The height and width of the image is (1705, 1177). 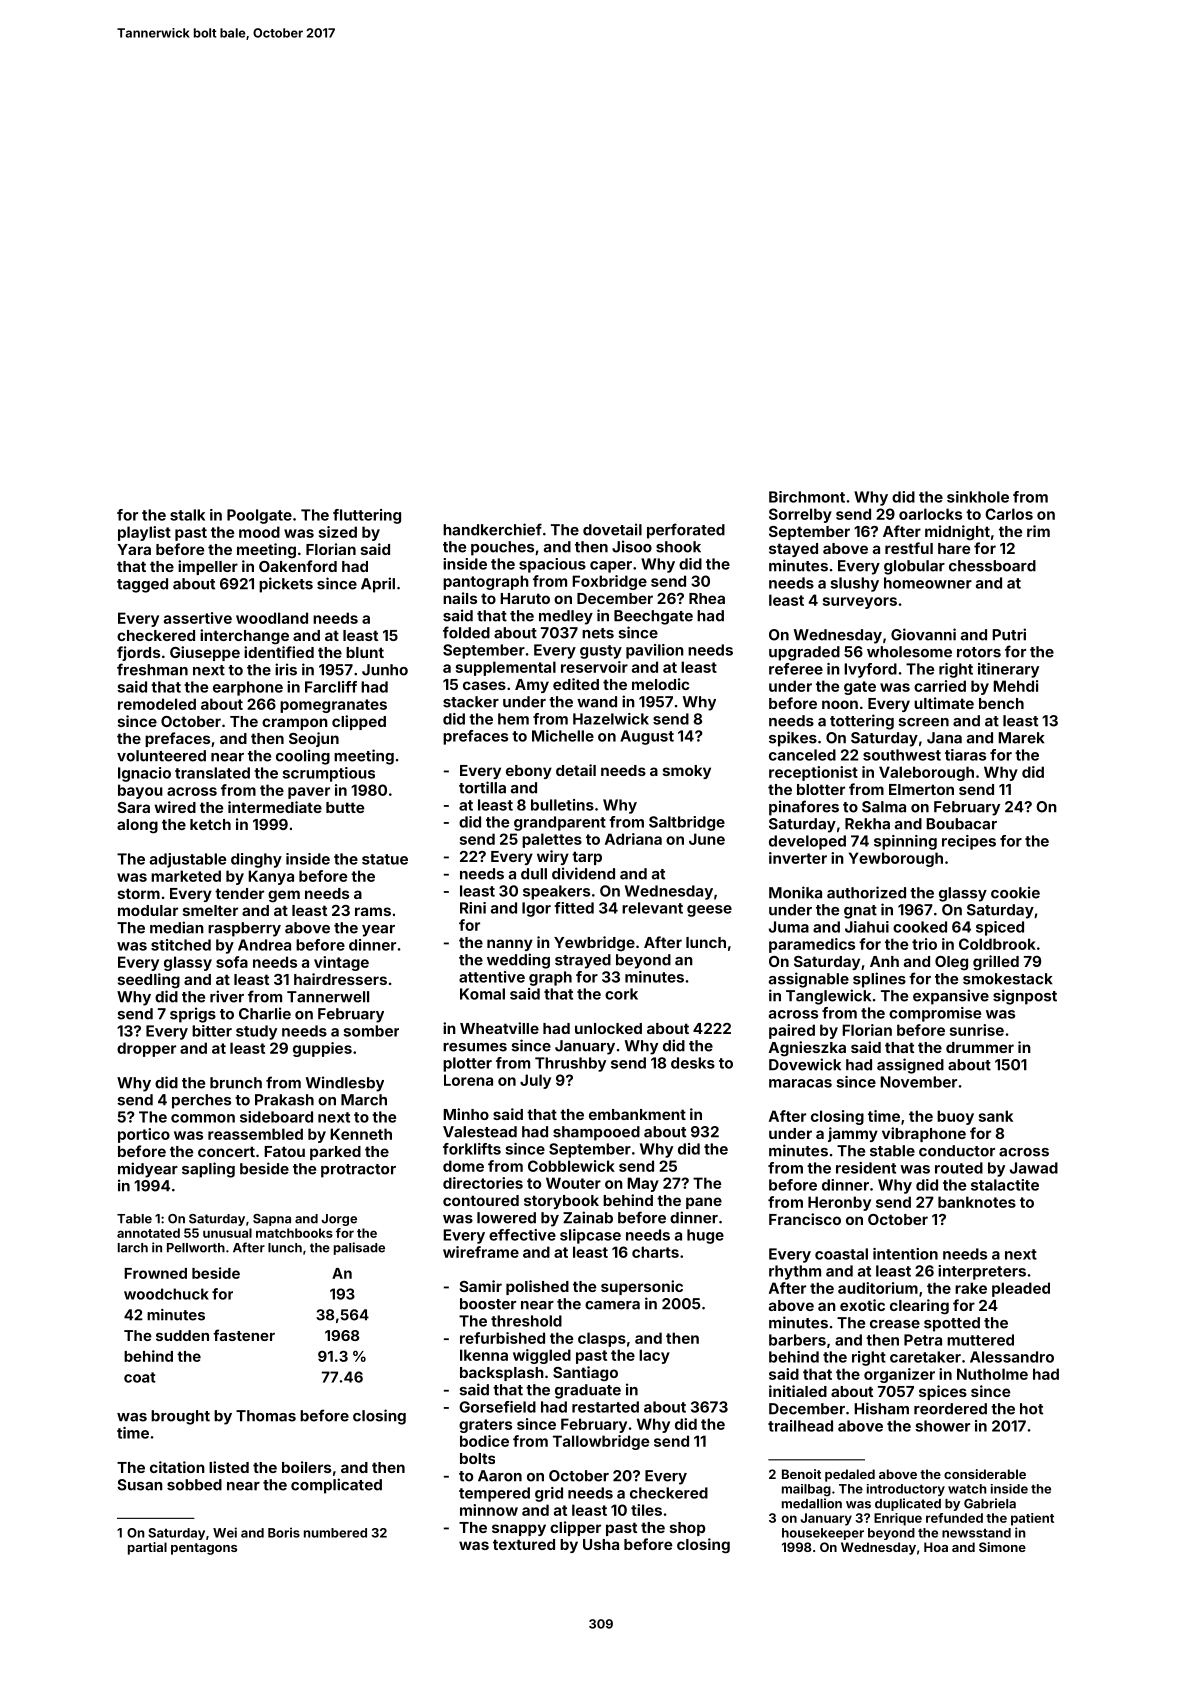 What do you see at coordinates (138, 653) in the image?
I see `fjords` at bounding box center [138, 653].
